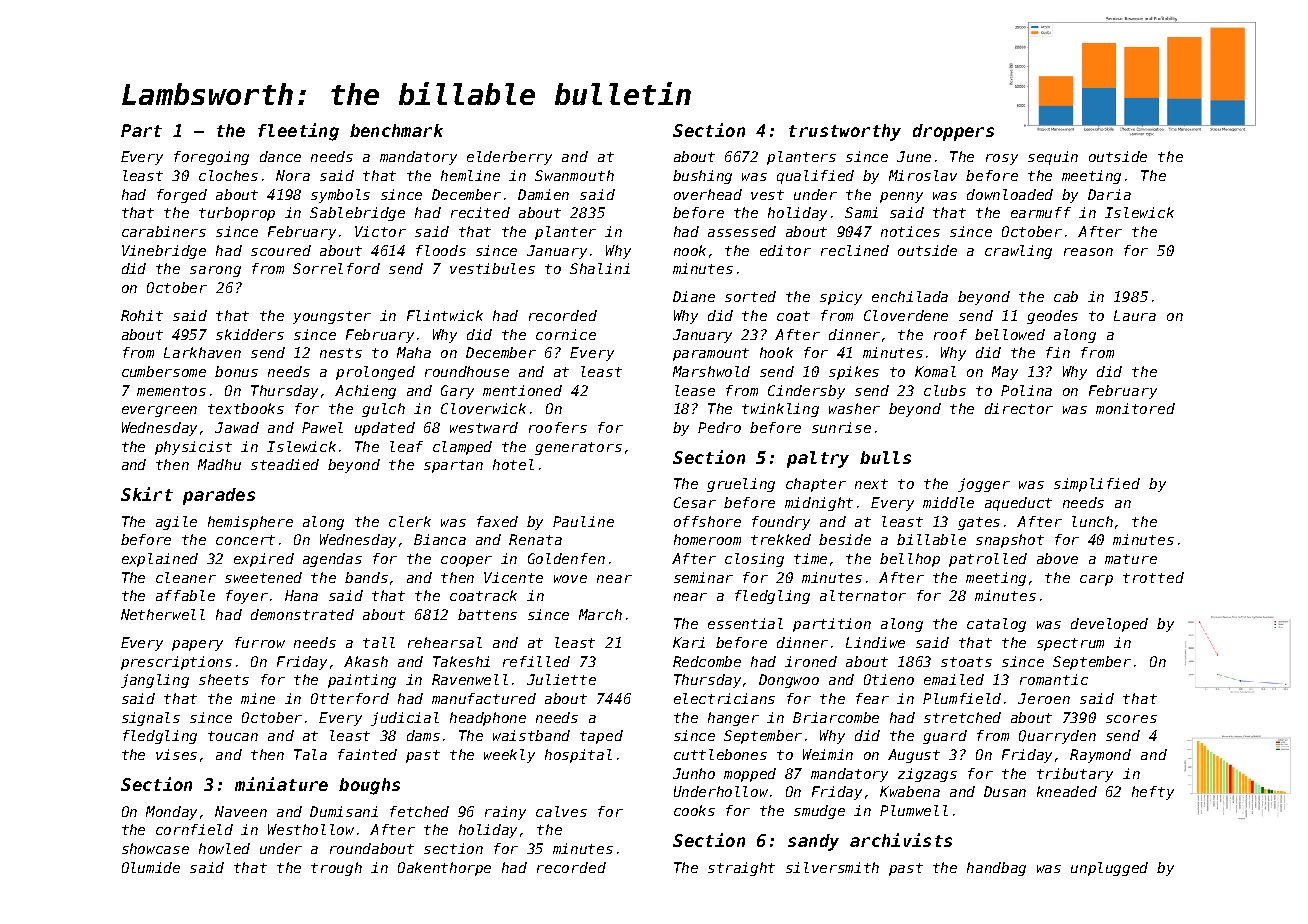 Image resolution: width=1308 pixels, height=924 pixels. Describe the element at coordinates (531, 735) in the screenshot. I see `waistband` at that location.
